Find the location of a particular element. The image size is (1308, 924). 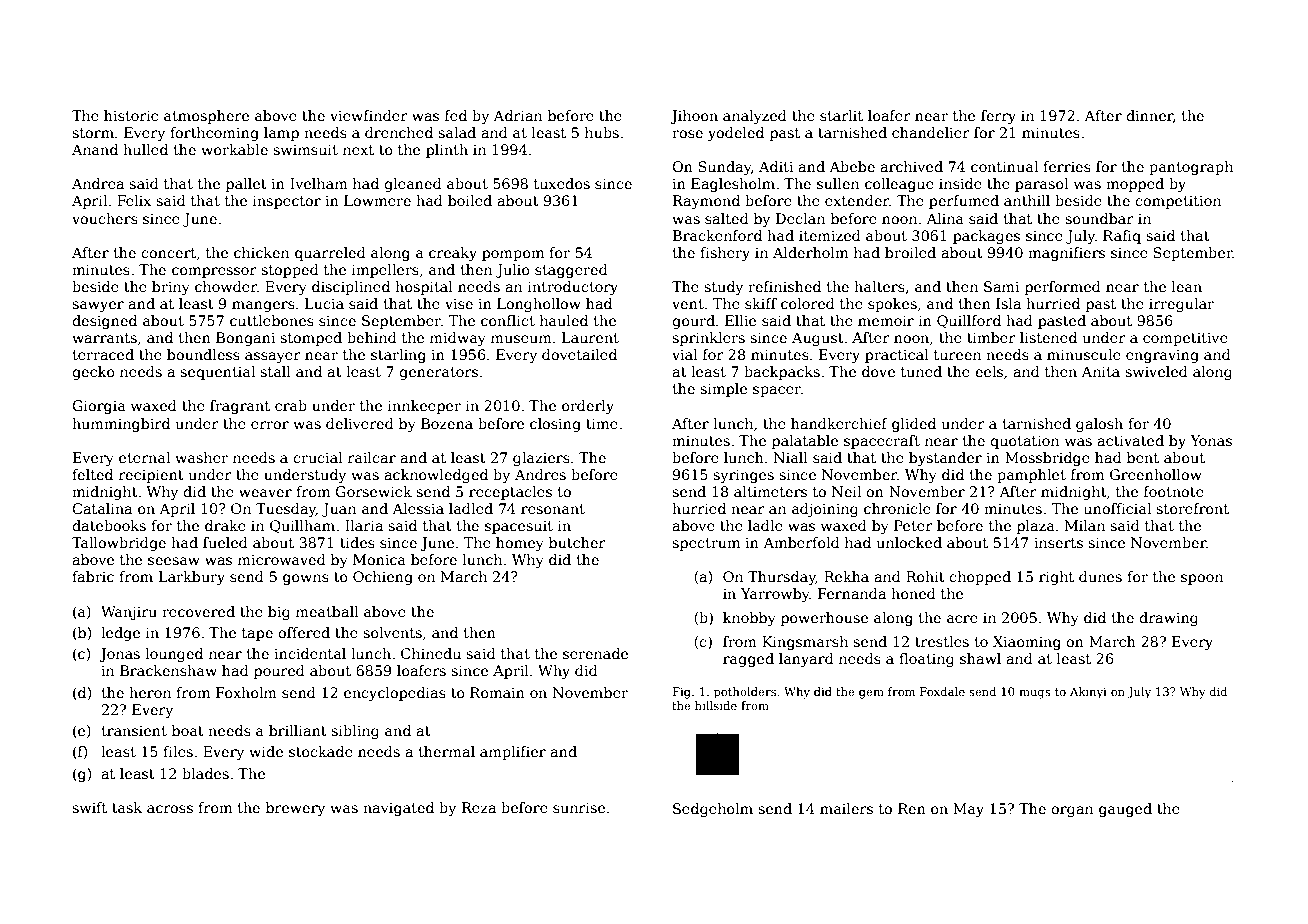

Akinyi is located at coordinates (1088, 693).
